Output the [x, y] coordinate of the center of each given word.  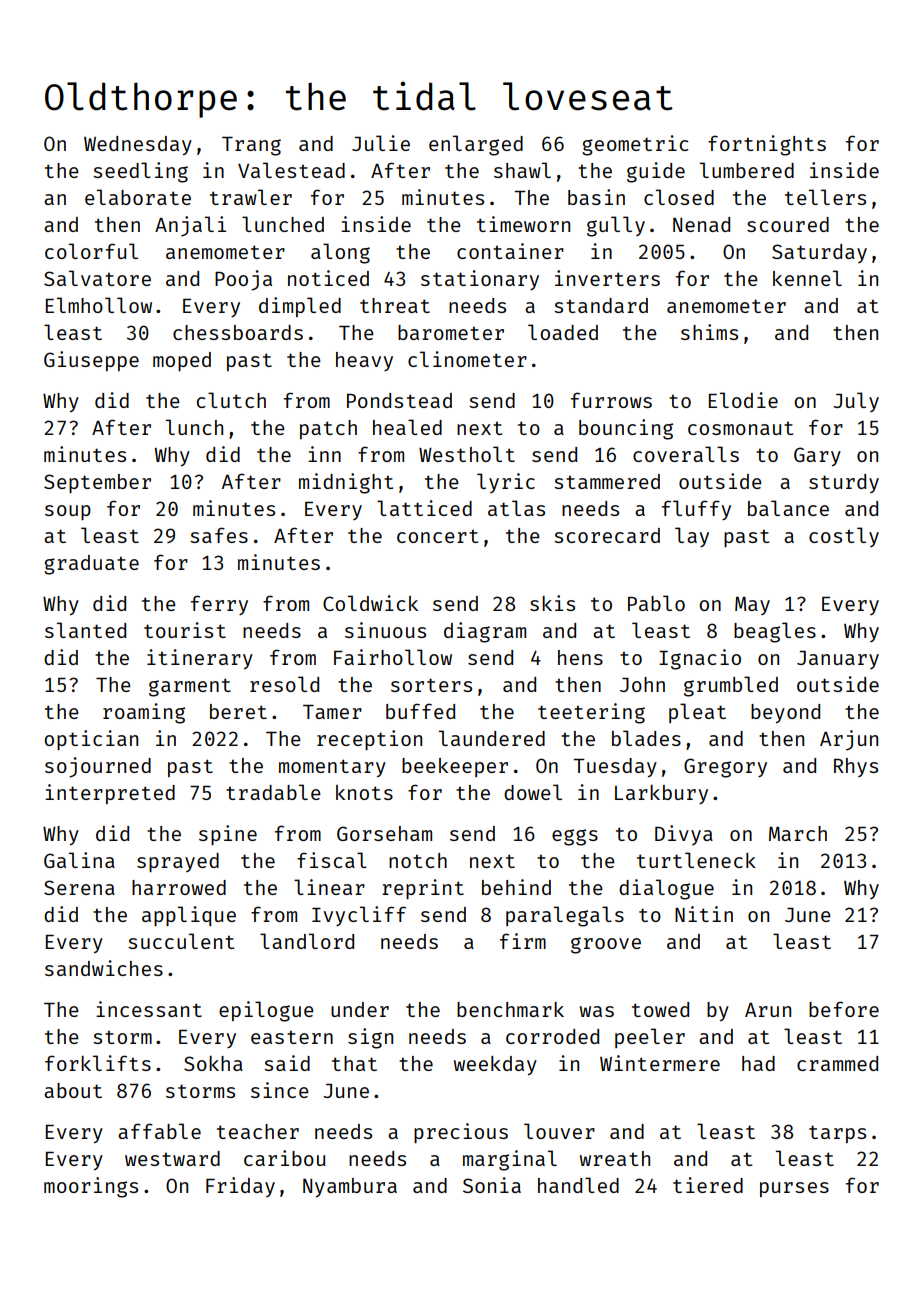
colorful [91, 251]
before [844, 1009]
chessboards [238, 332]
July [856, 402]
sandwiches [104, 968]
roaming [144, 713]
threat [395, 305]
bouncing [626, 429]
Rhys [856, 767]
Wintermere [660, 1063]
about [73, 1090]
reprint [423, 889]
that [354, 1063]
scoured [788, 224]
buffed [420, 711]
